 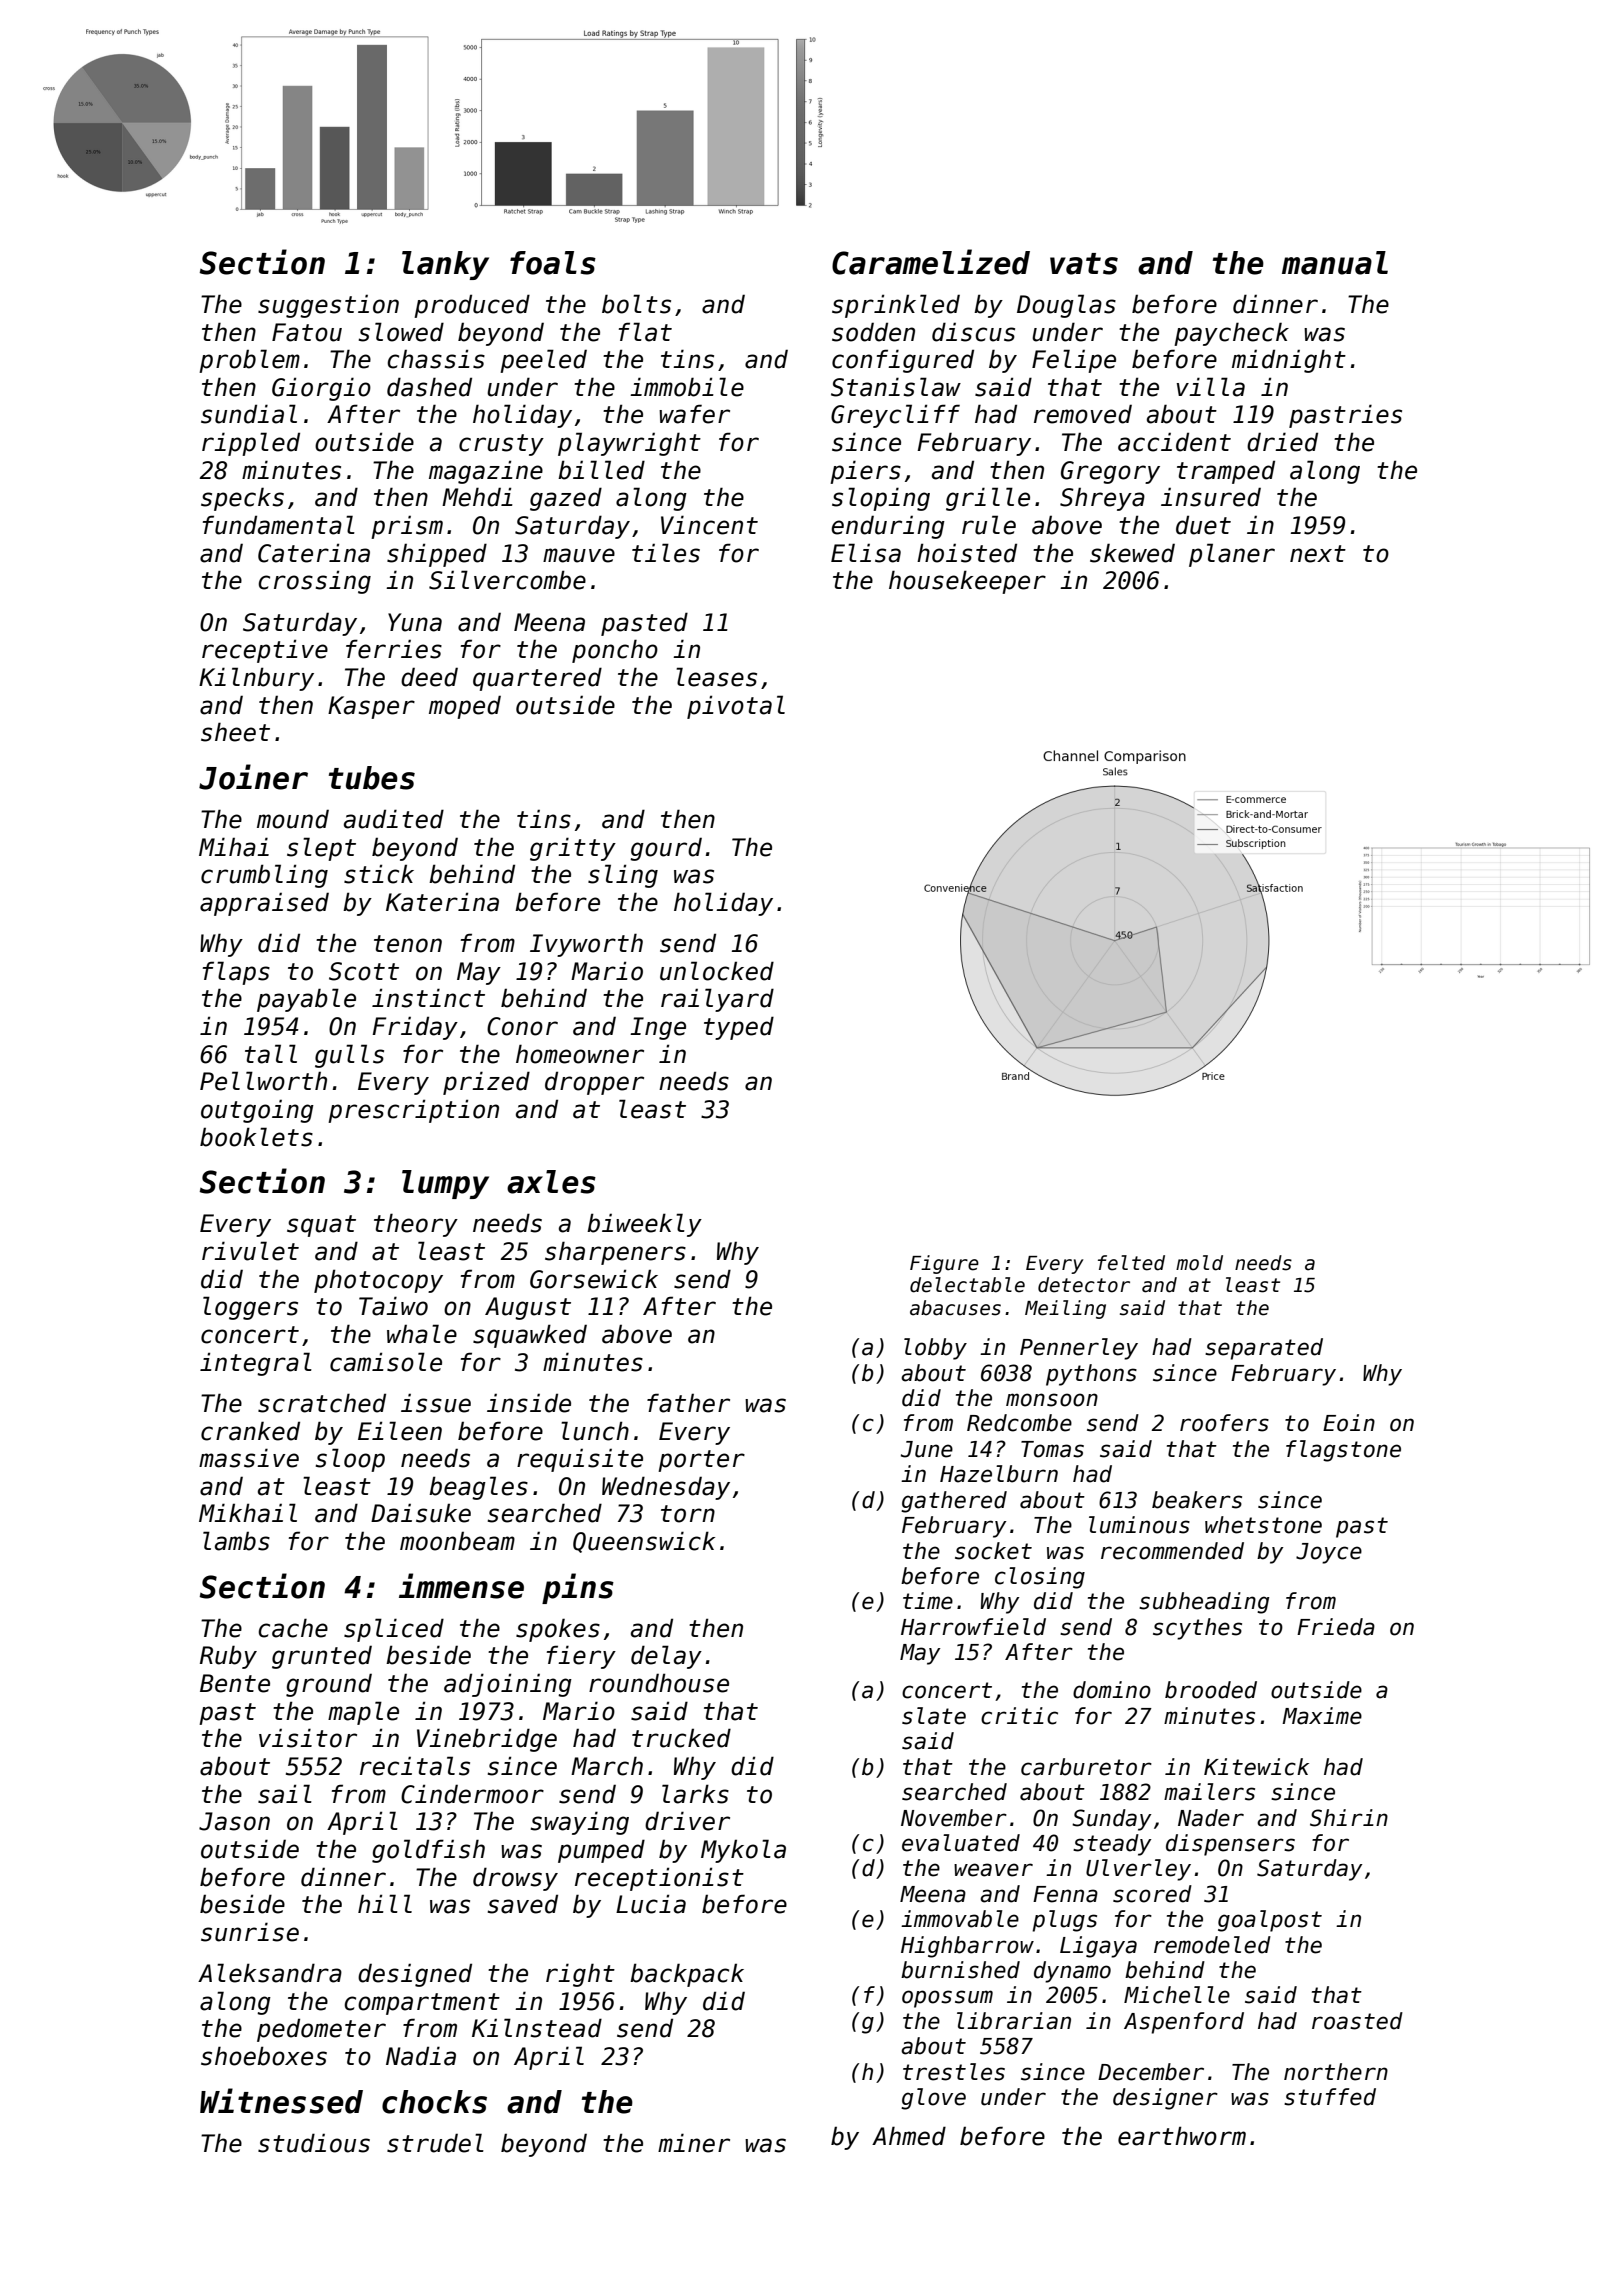 What do you see at coordinates (615, 651) in the image?
I see `poncho` at bounding box center [615, 651].
